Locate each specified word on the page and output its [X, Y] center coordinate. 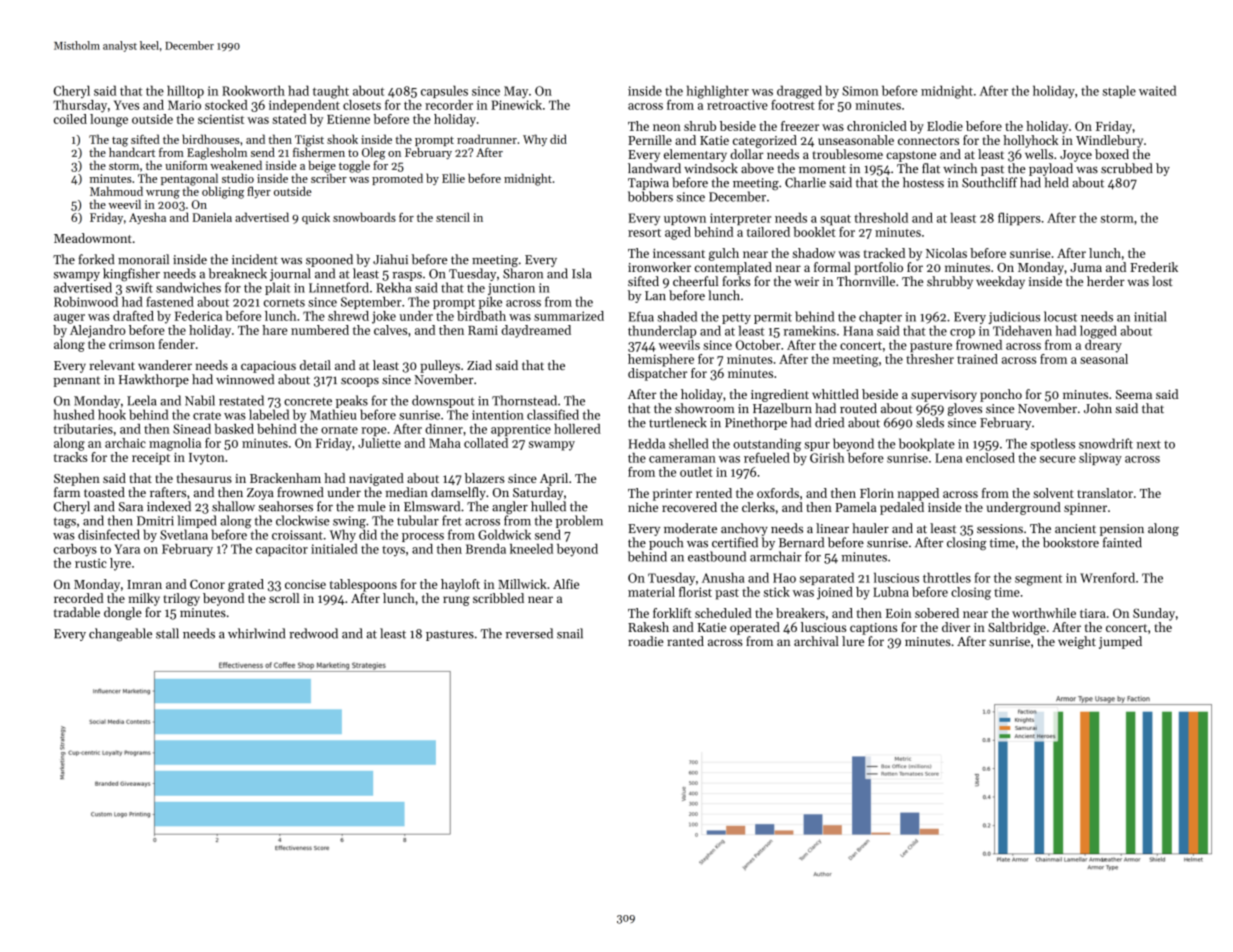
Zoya [260, 494]
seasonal [1104, 359]
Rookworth [253, 90]
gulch [724, 254]
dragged [799, 92]
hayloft [460, 585]
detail [315, 365]
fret [452, 520]
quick [316, 218]
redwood [313, 633]
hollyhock [1030, 141]
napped [918, 494]
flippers [1019, 218]
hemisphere [661, 360]
